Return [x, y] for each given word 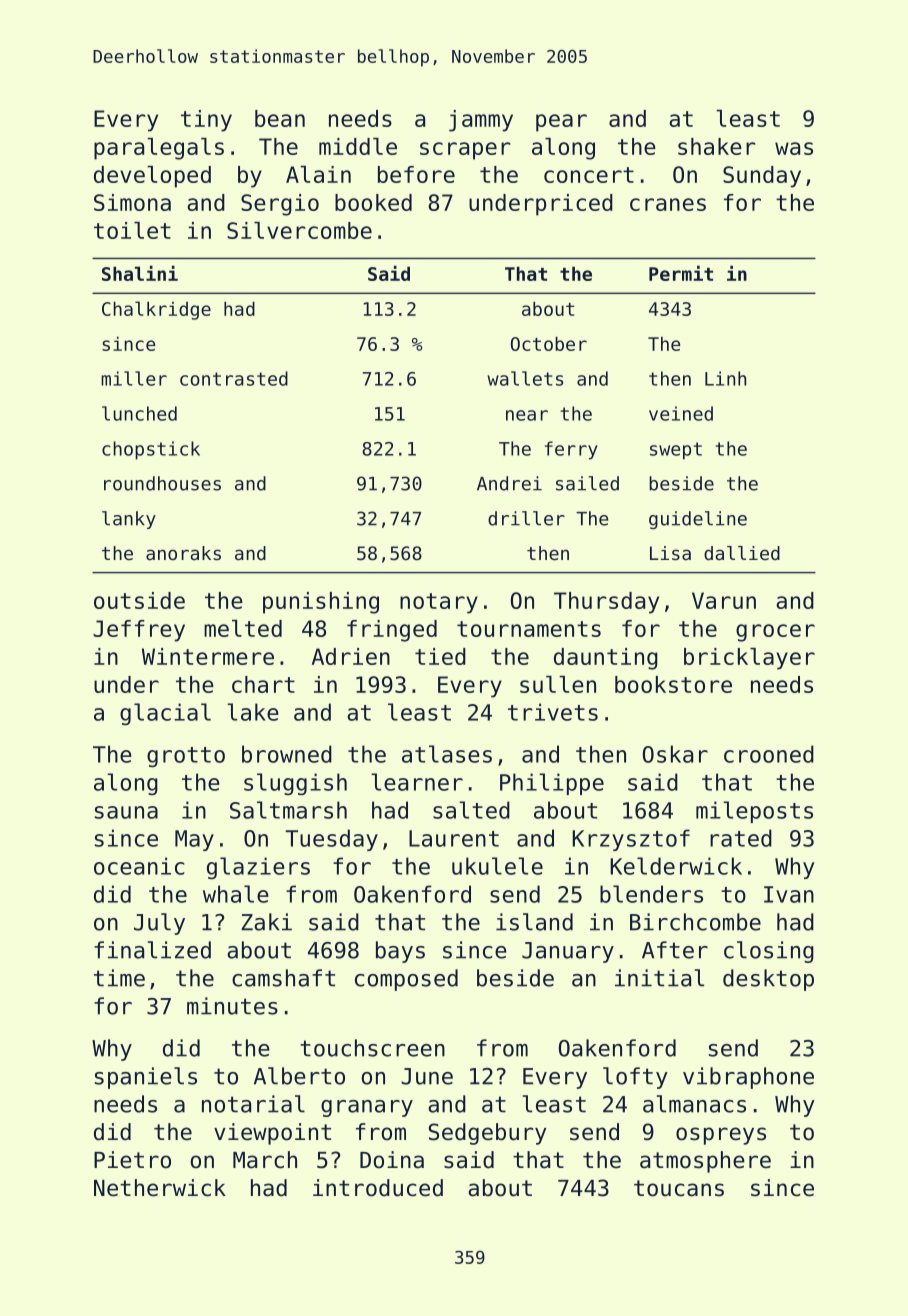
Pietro [132, 1160]
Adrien [351, 656]
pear [561, 123]
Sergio [280, 205]
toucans [679, 1188]
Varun [724, 600]
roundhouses [162, 483]
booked [373, 202]
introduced [378, 1188]
